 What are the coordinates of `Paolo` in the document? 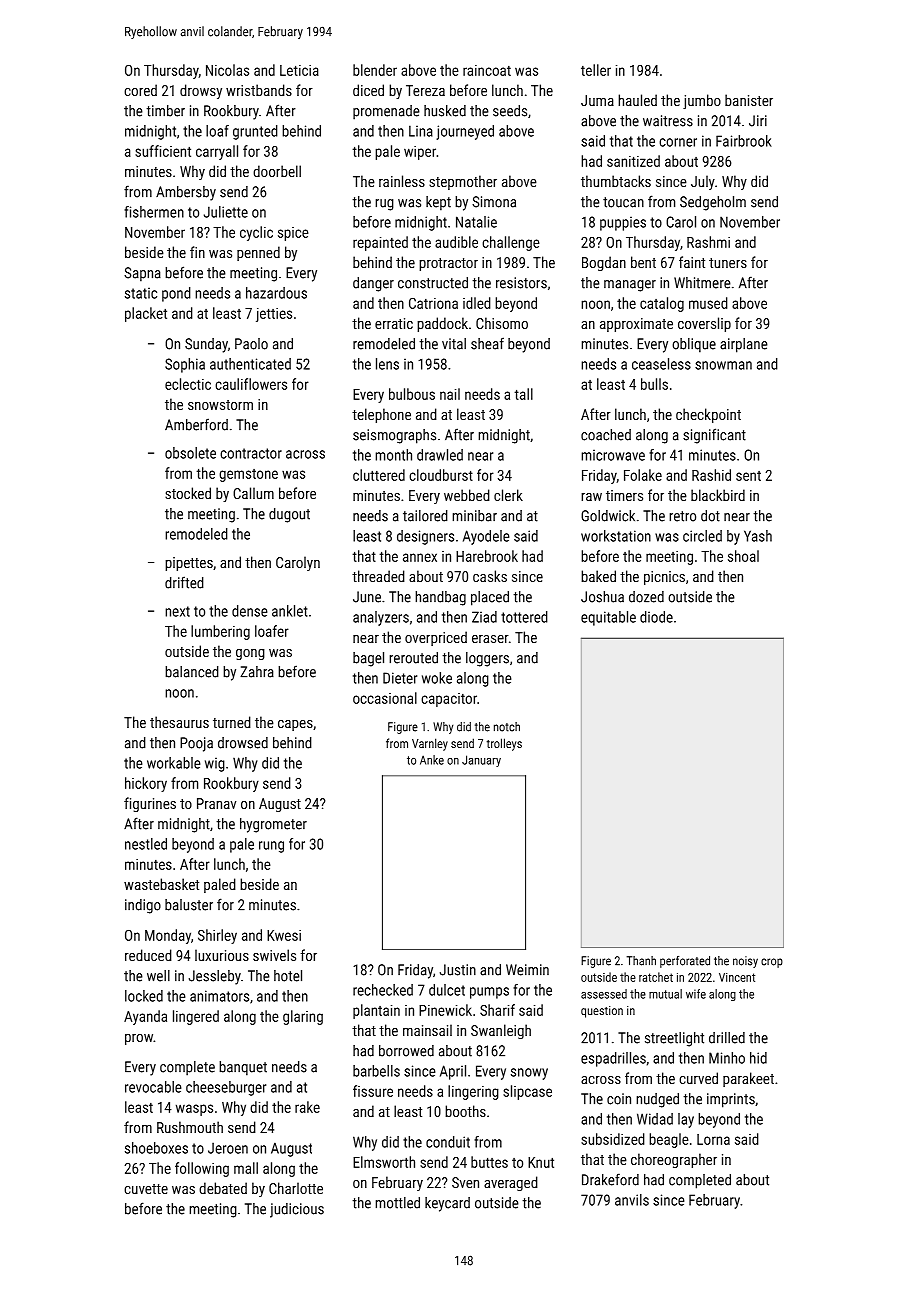 It's located at (251, 344).
